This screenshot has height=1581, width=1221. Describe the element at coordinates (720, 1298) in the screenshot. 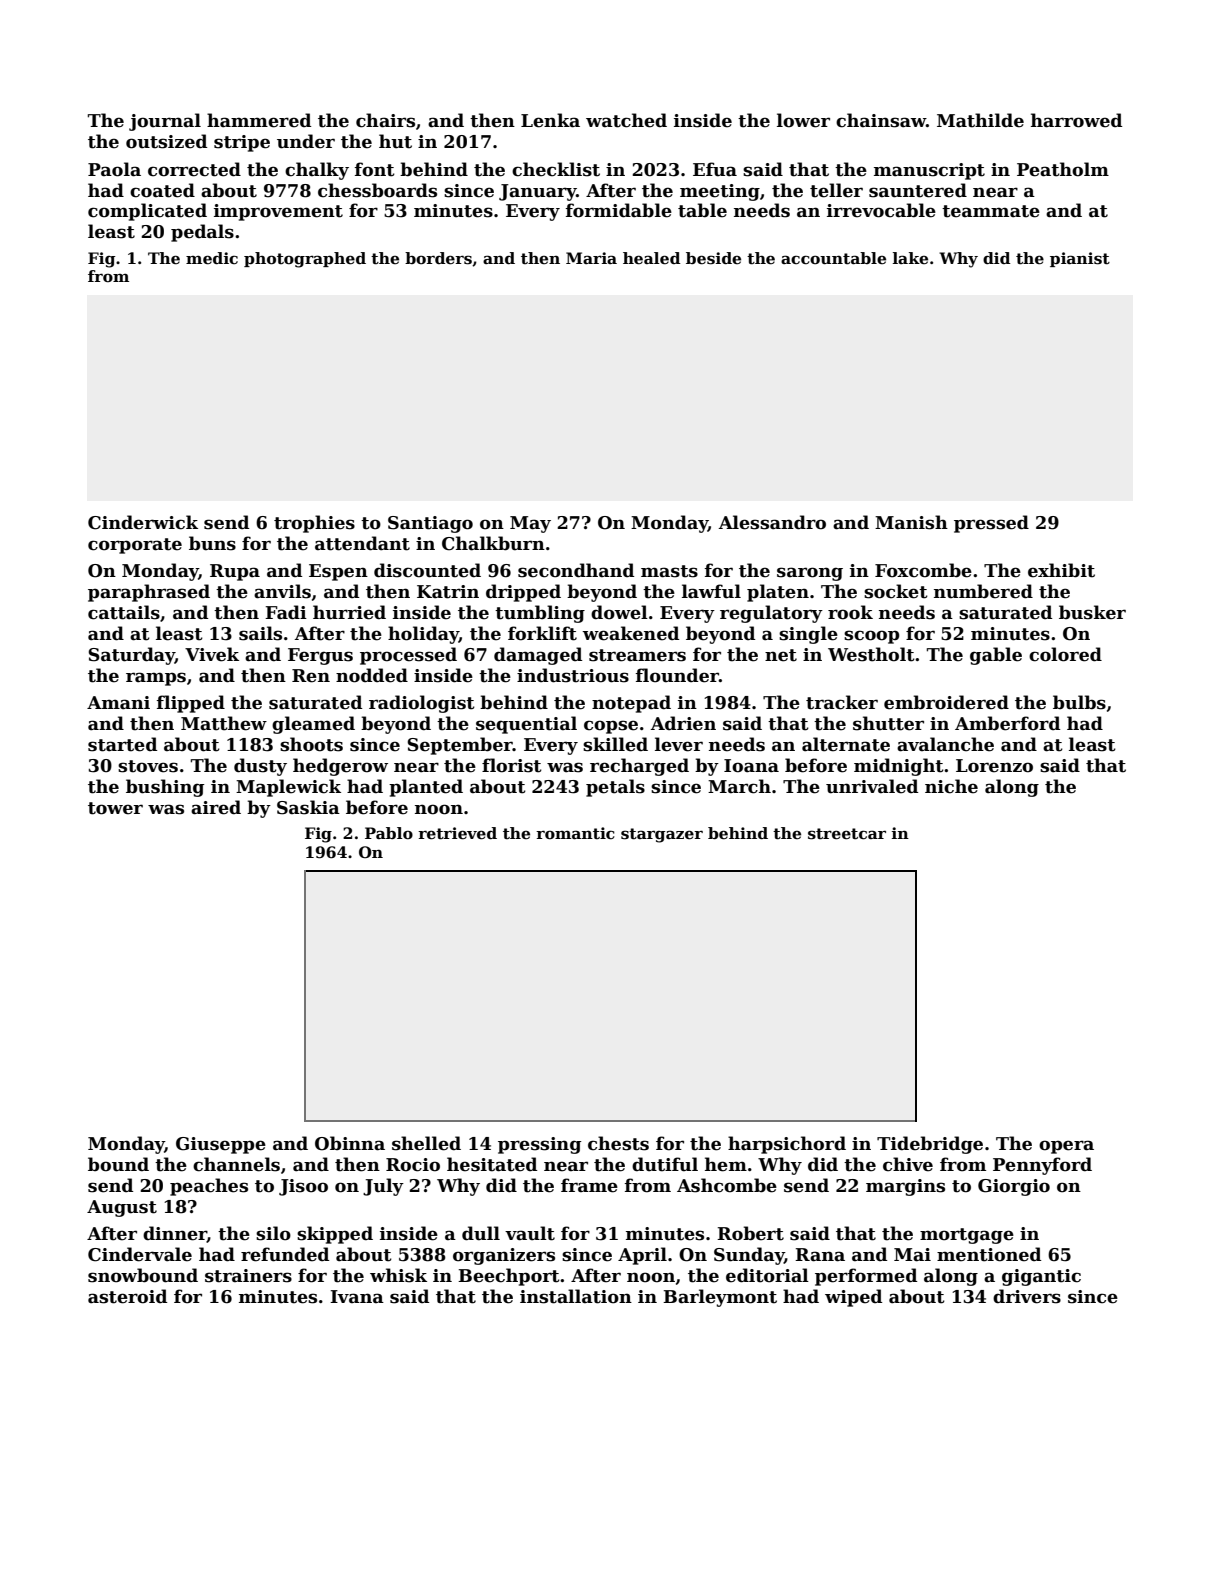

I see `Barleymont` at that location.
